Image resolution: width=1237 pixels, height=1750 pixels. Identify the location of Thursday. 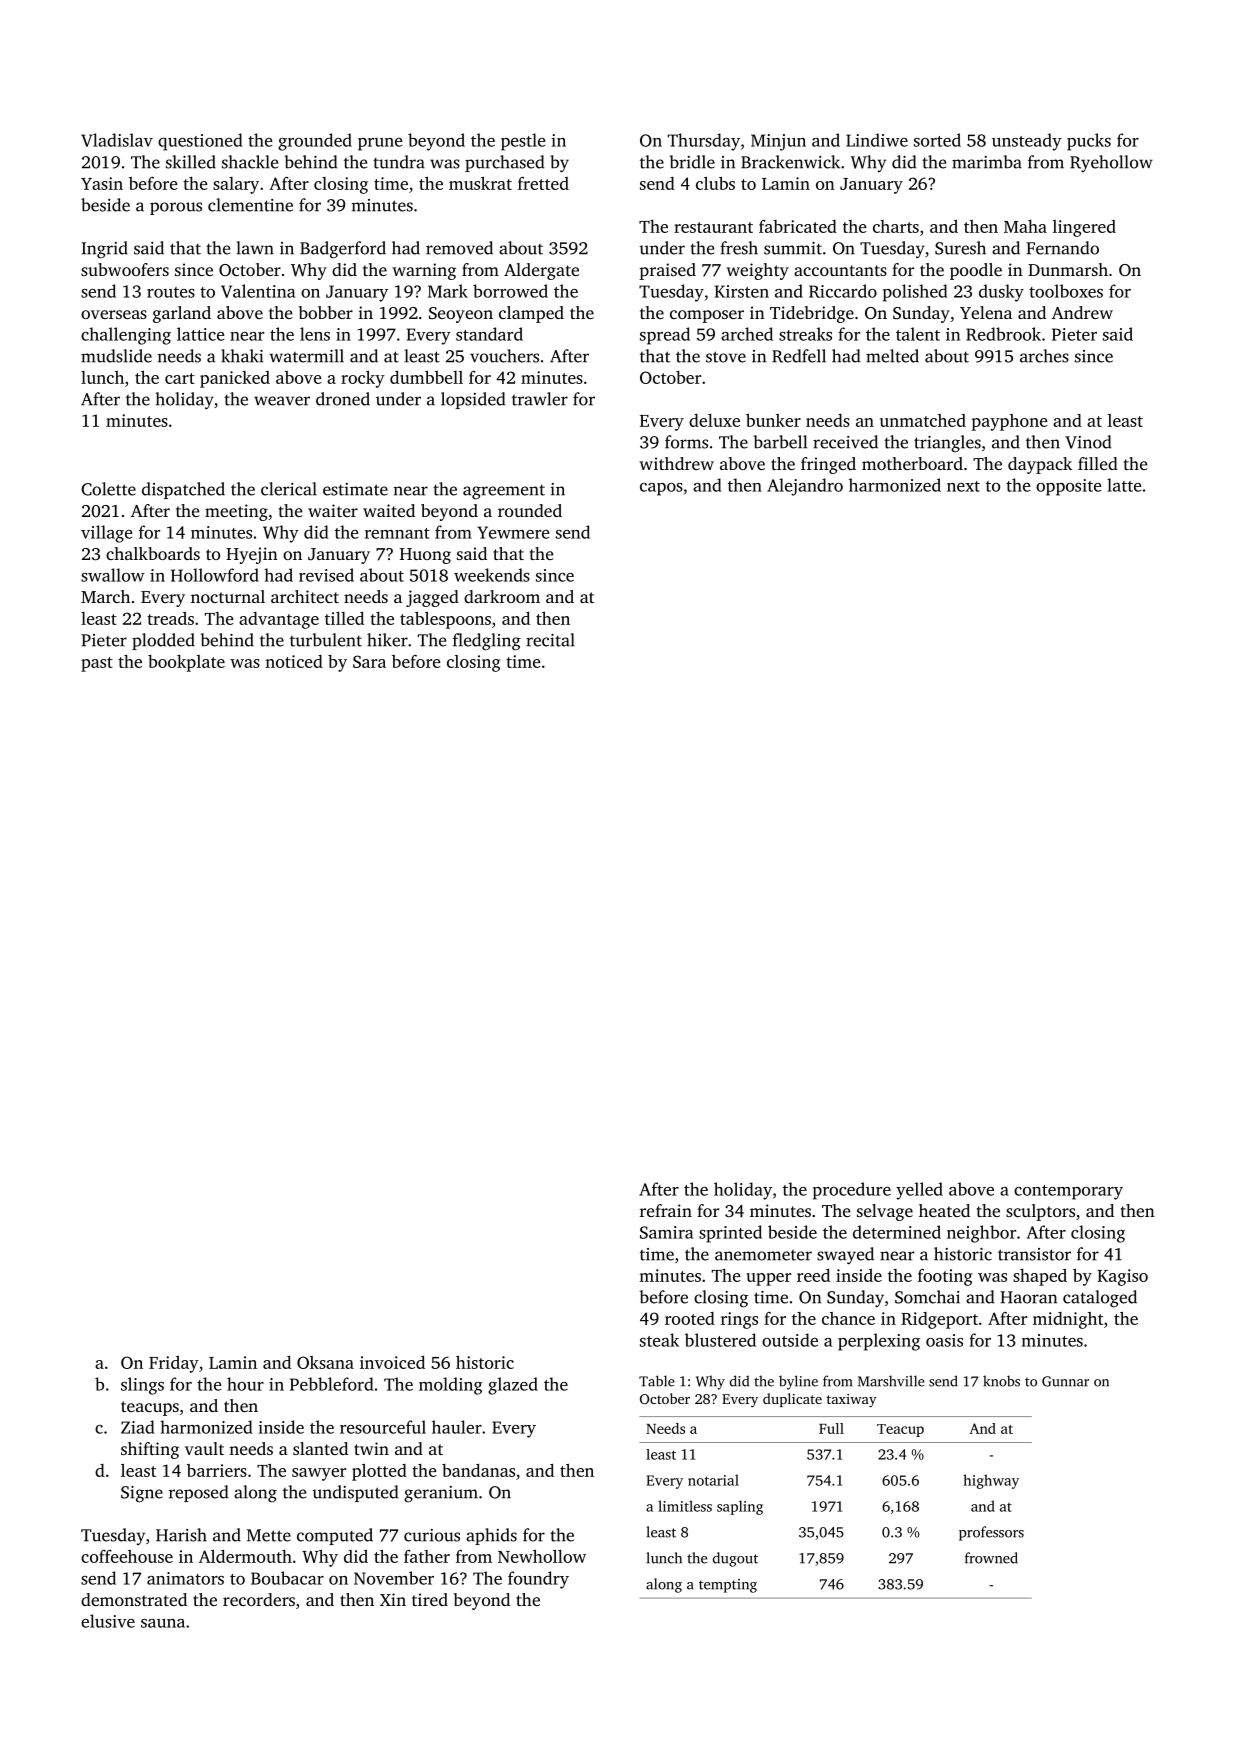
(704, 142).
